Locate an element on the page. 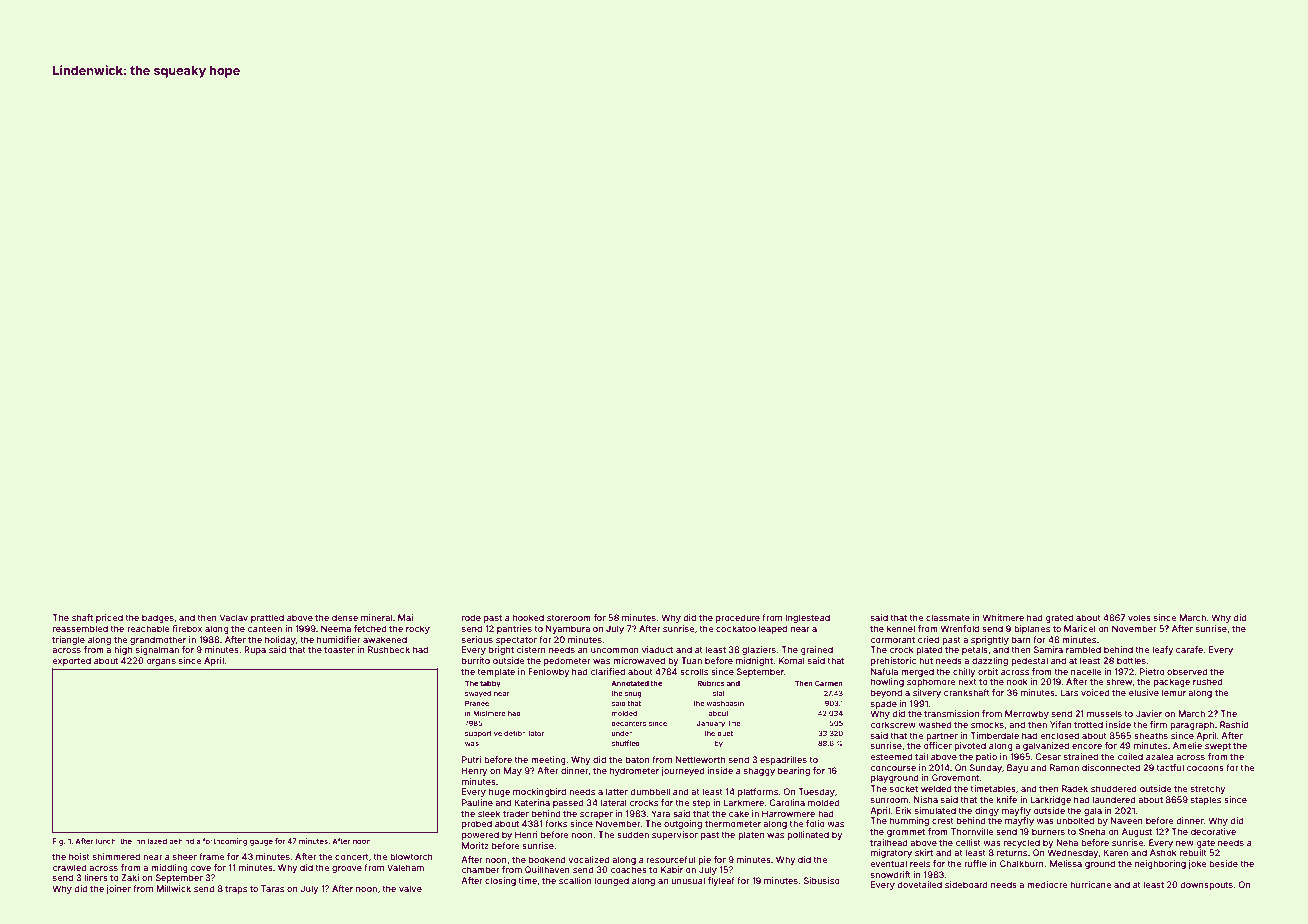  Putri is located at coordinates (471, 759).
